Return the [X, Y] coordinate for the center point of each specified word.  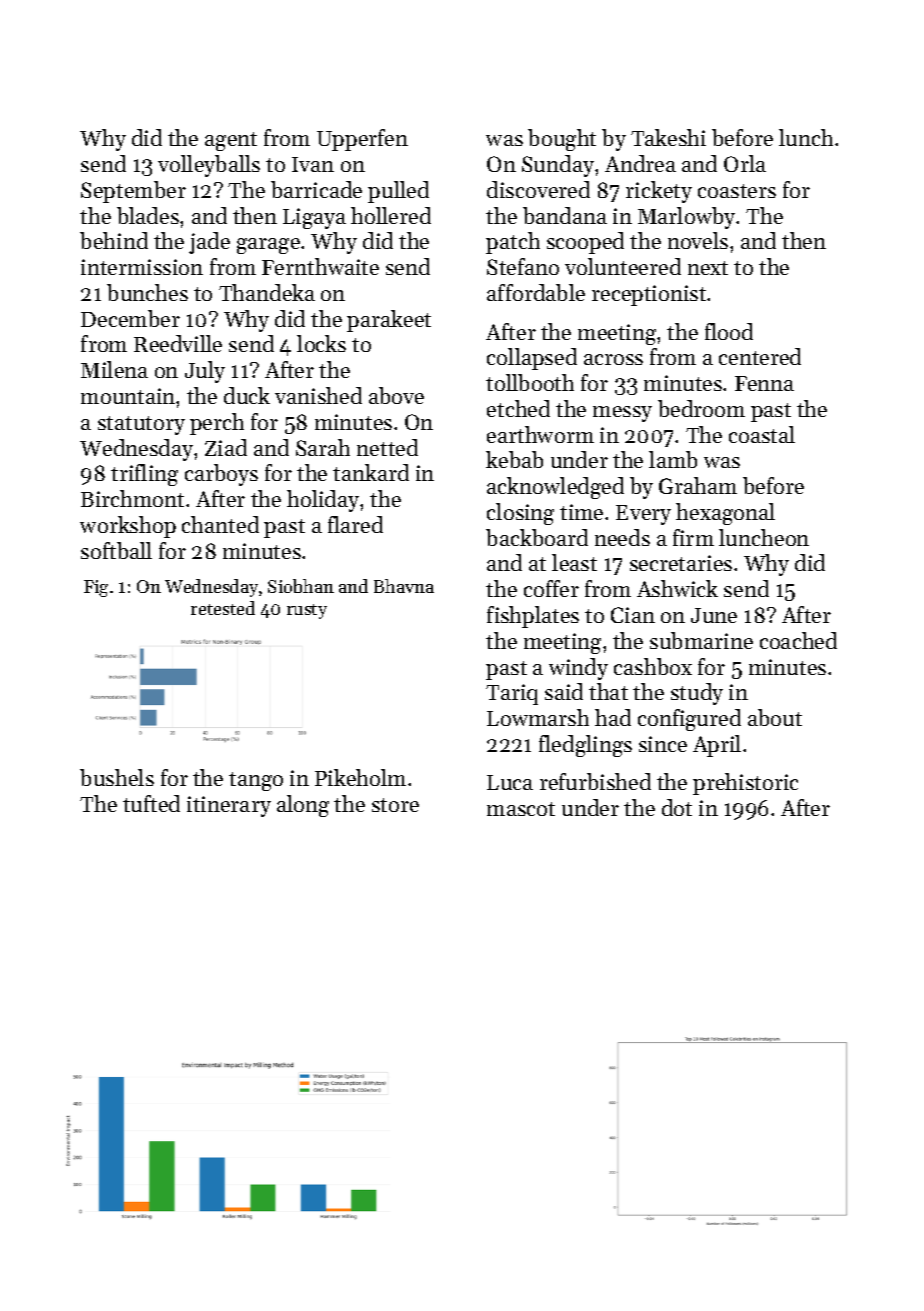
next [708, 268]
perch [217, 424]
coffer [551, 588]
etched [518, 408]
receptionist [649, 295]
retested [223, 608]
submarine [701, 640]
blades [148, 215]
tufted [151, 803]
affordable [536, 292]
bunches [147, 292]
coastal [762, 434]
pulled [398, 192]
